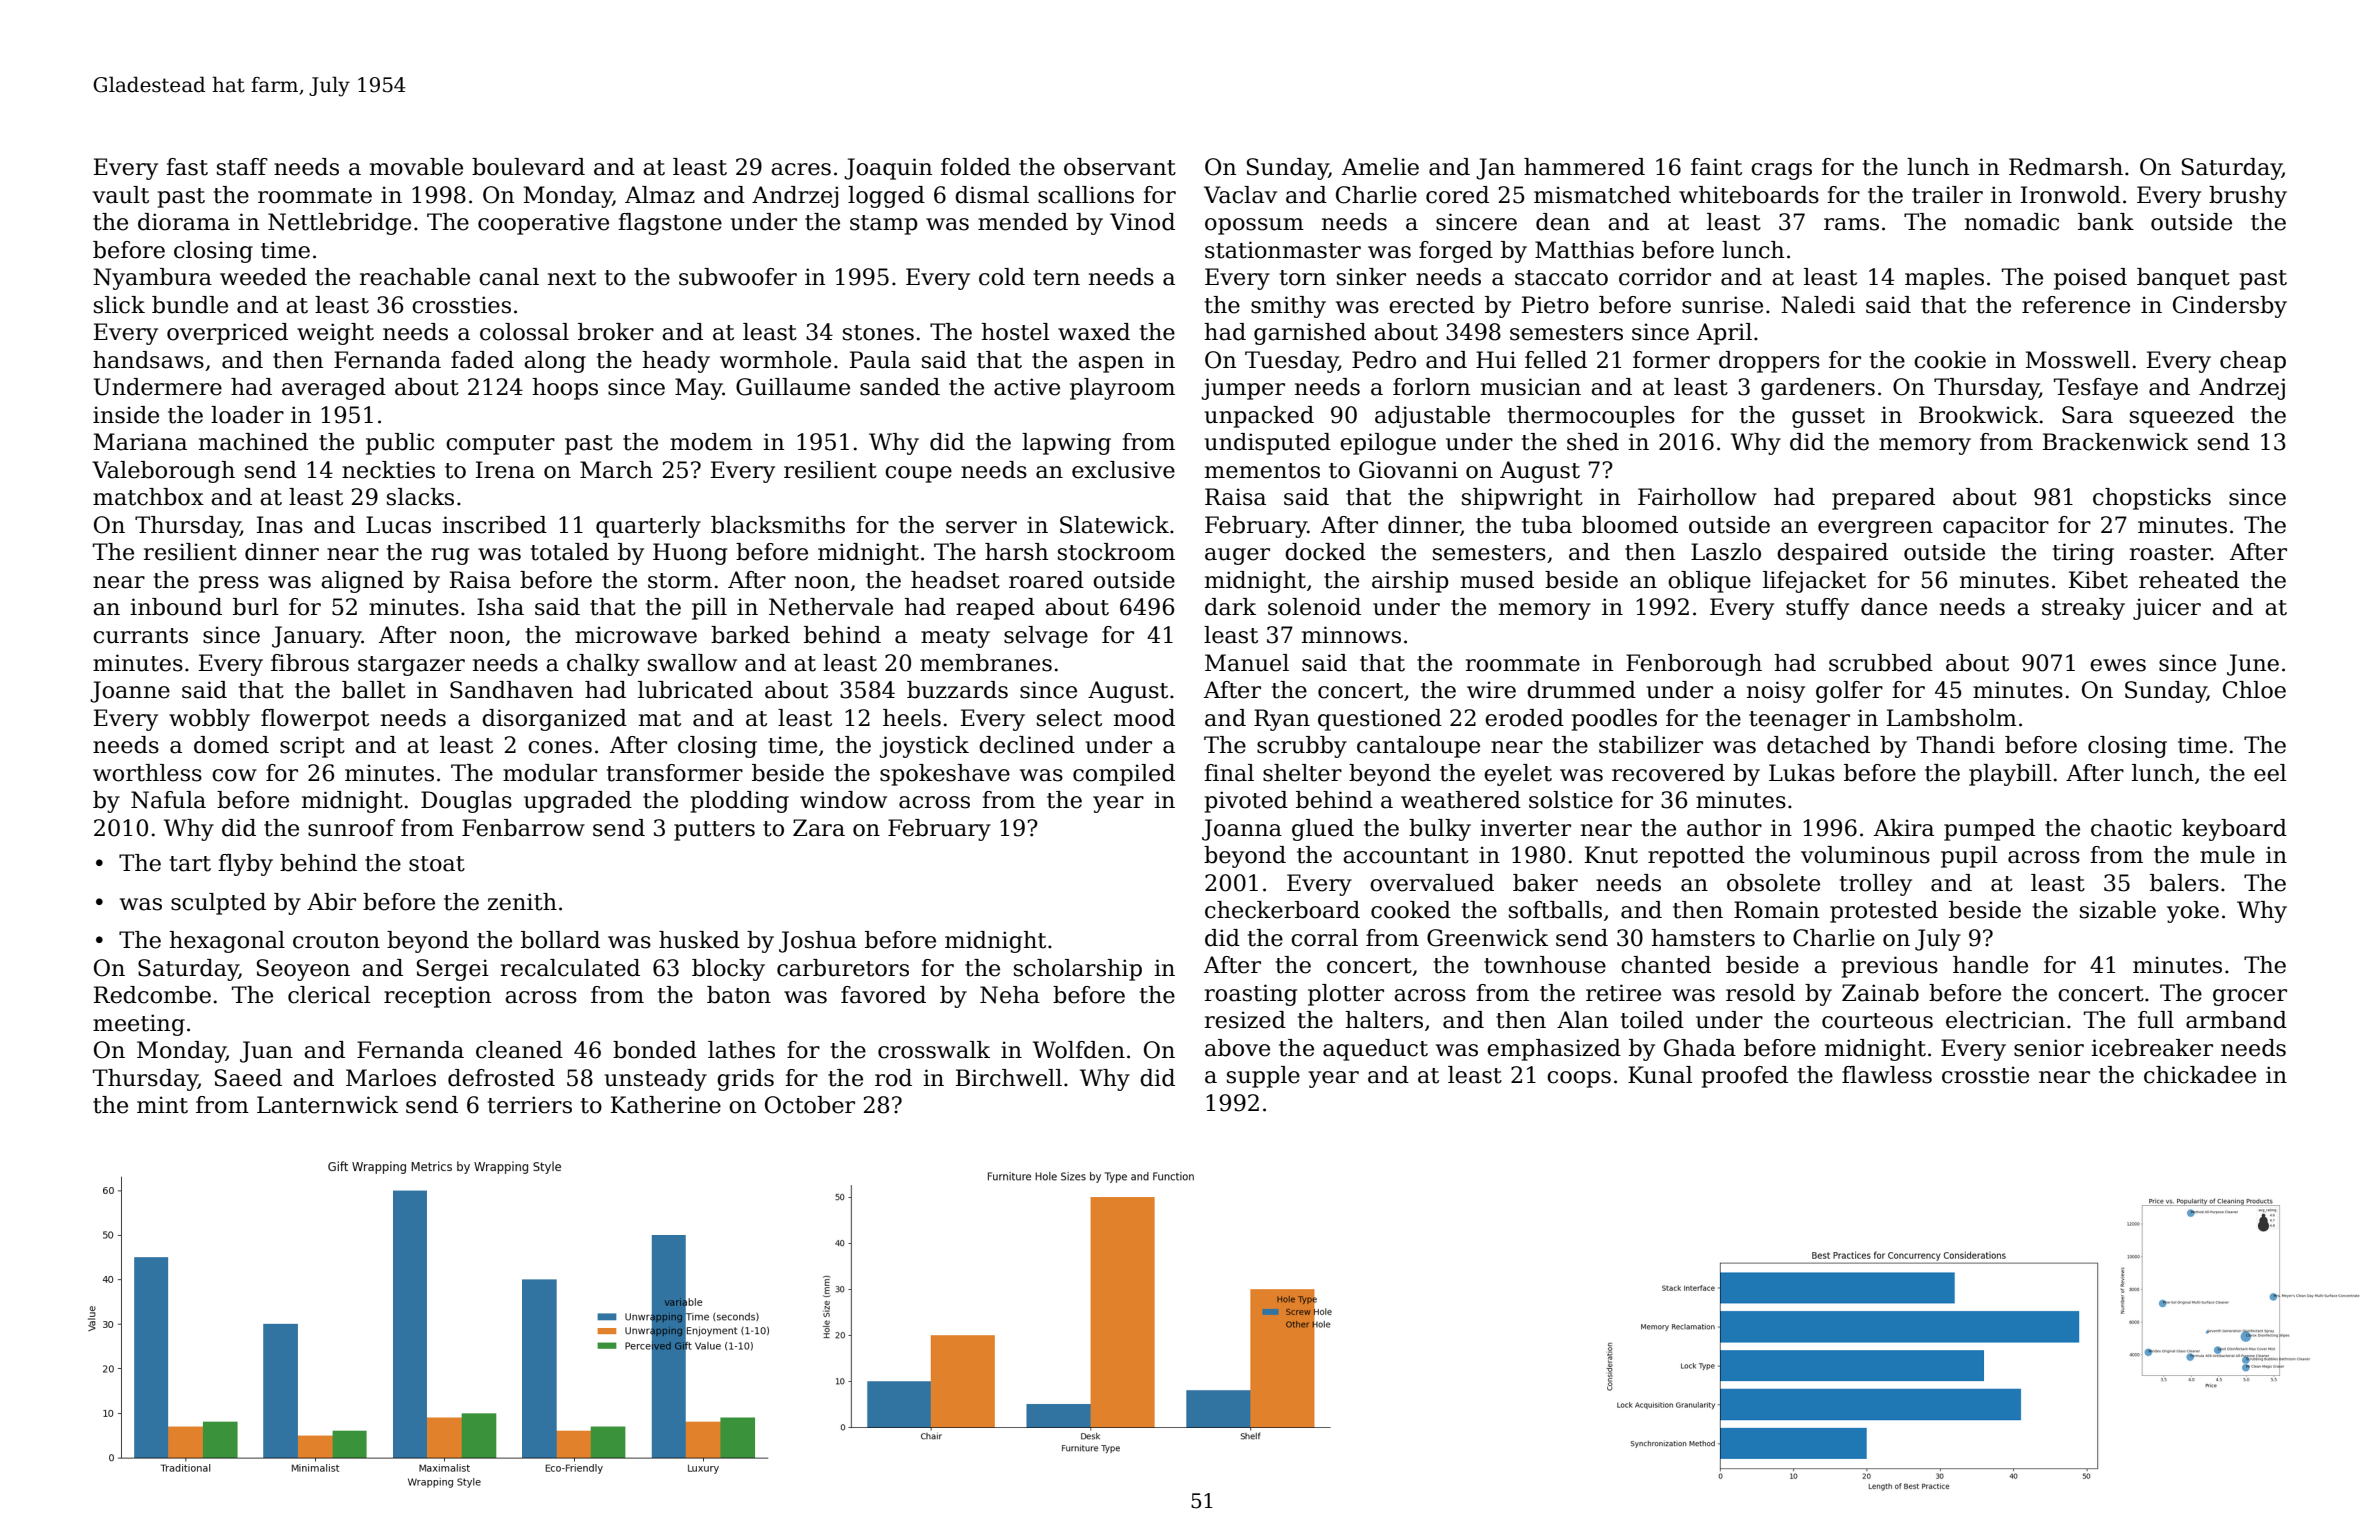  I want to click on adjustable, so click(1432, 417).
